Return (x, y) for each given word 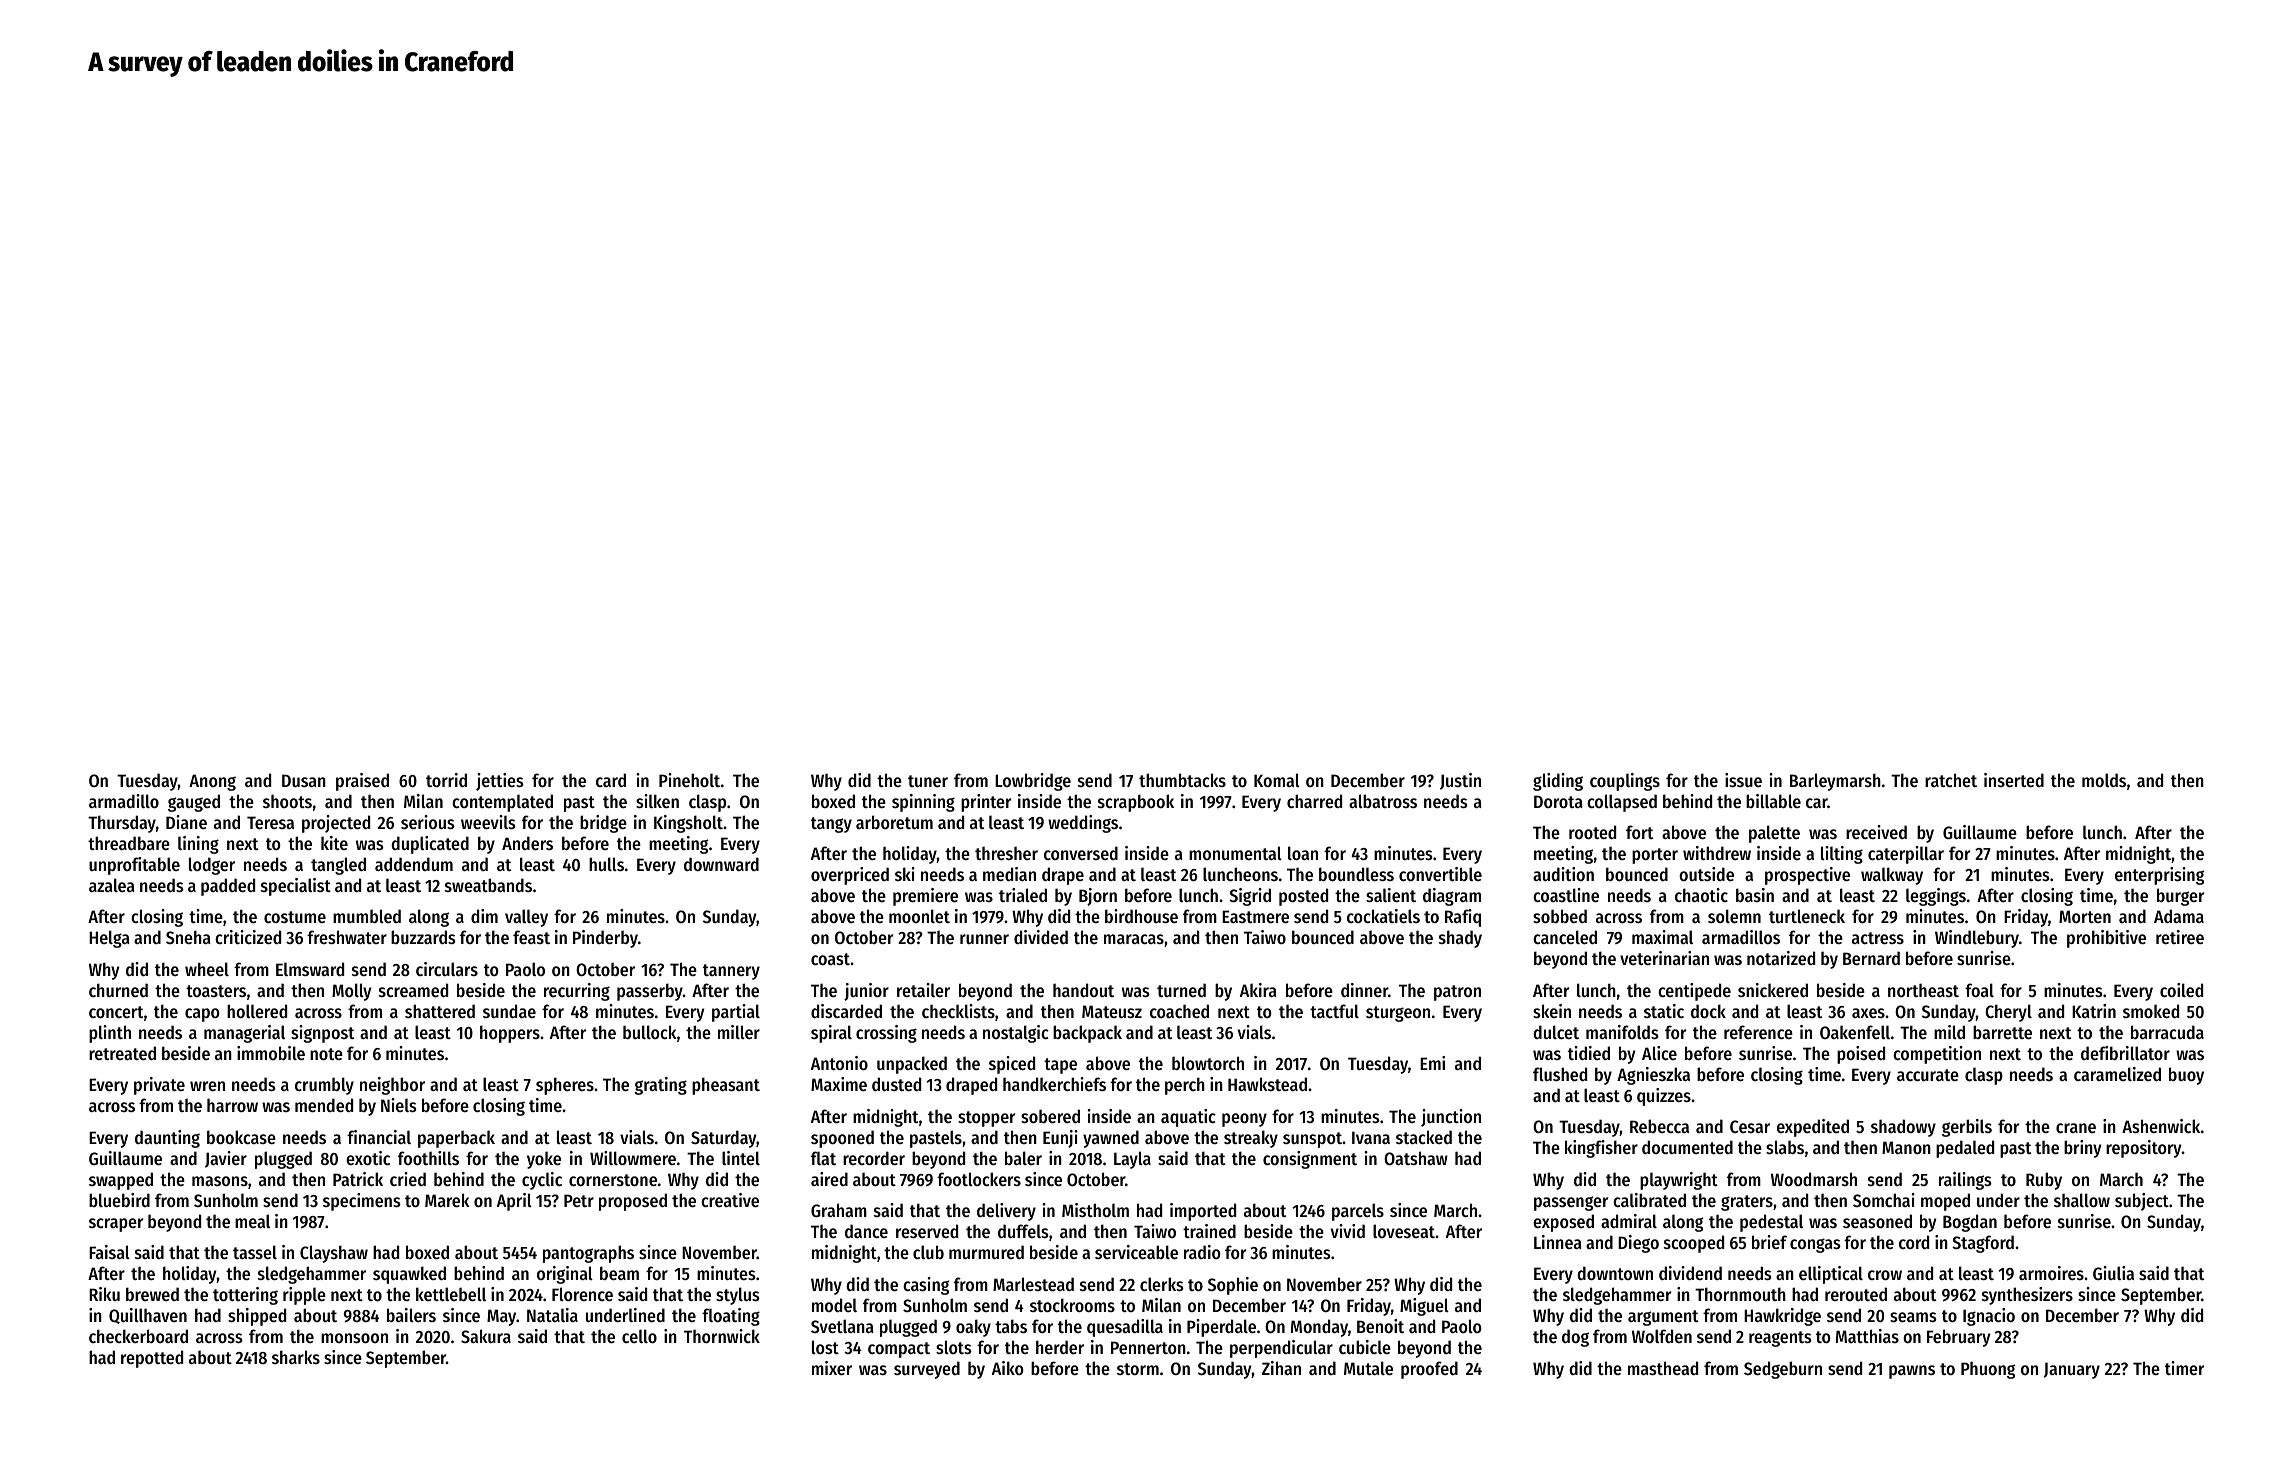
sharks (296, 1357)
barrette (2002, 1032)
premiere (925, 897)
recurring (577, 992)
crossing (886, 1034)
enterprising (2159, 876)
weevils (488, 822)
